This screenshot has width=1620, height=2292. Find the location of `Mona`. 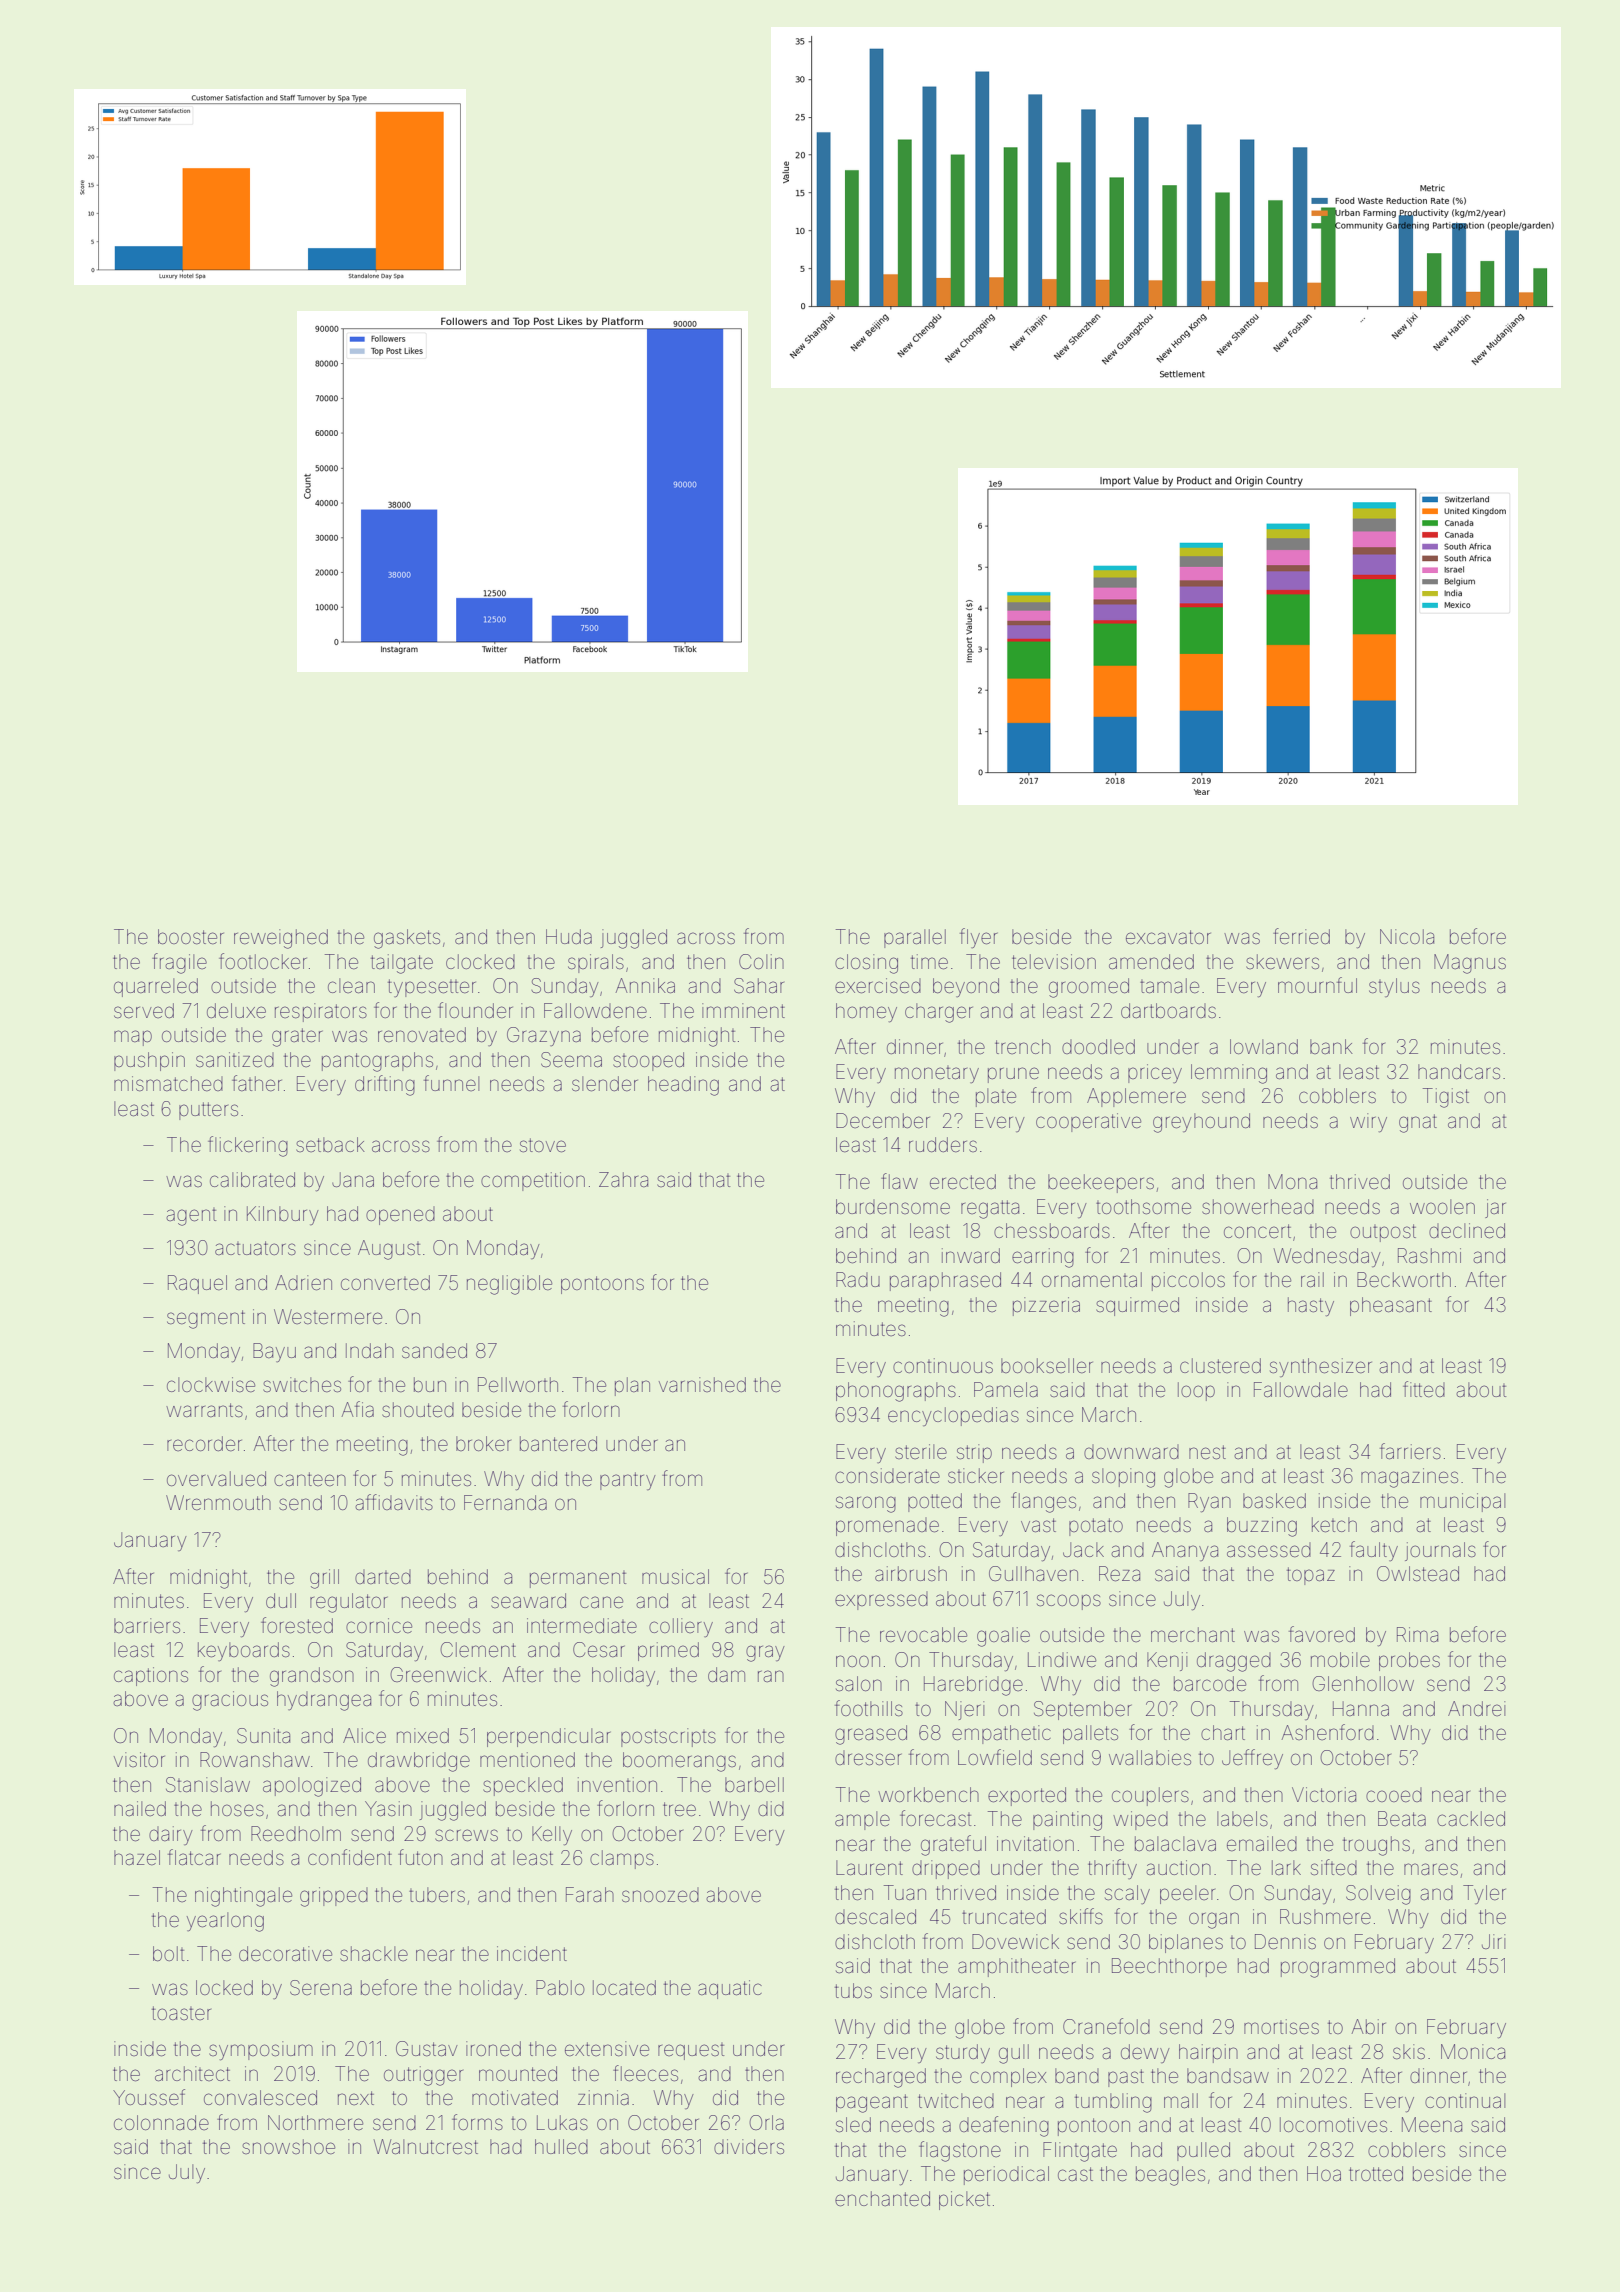

Mona is located at coordinates (1292, 1181).
